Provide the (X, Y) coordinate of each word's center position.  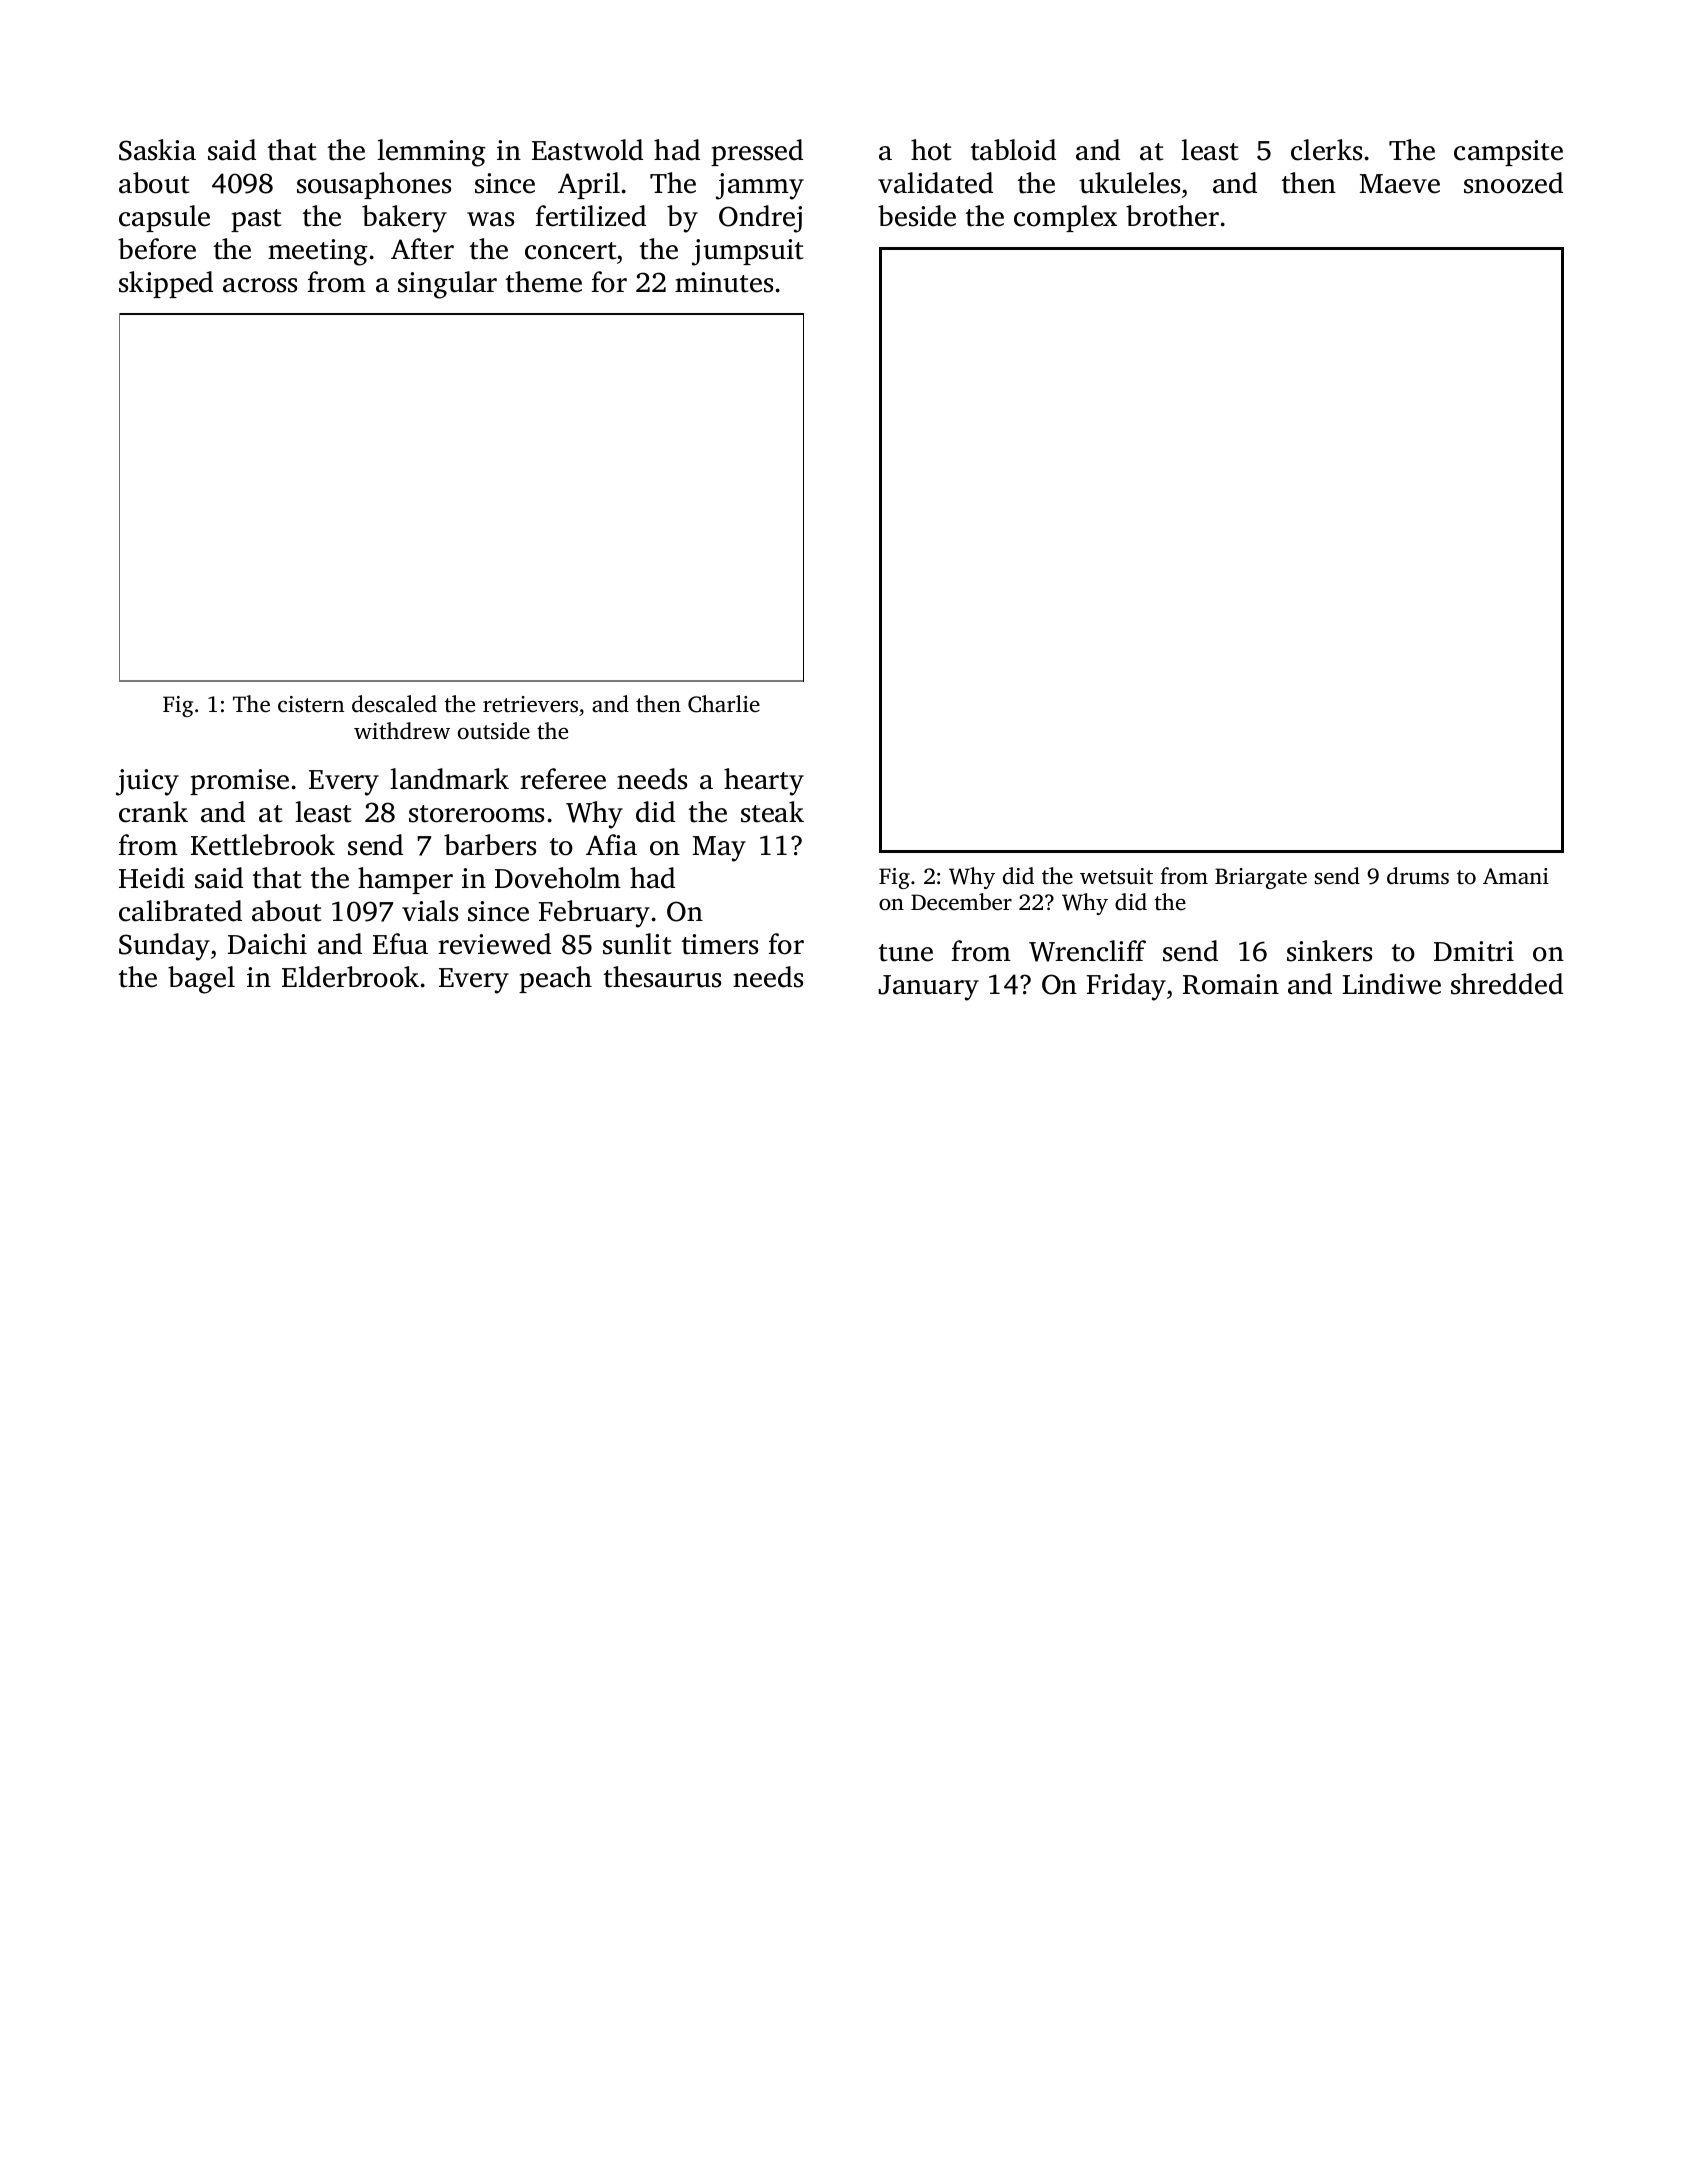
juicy (147, 782)
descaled (394, 704)
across (260, 285)
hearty (764, 782)
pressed (757, 152)
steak (772, 812)
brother (1172, 216)
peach (555, 979)
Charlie (724, 704)
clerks (1326, 150)
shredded (1507, 984)
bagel (201, 980)
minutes (724, 282)
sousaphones (374, 185)
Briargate (1261, 878)
